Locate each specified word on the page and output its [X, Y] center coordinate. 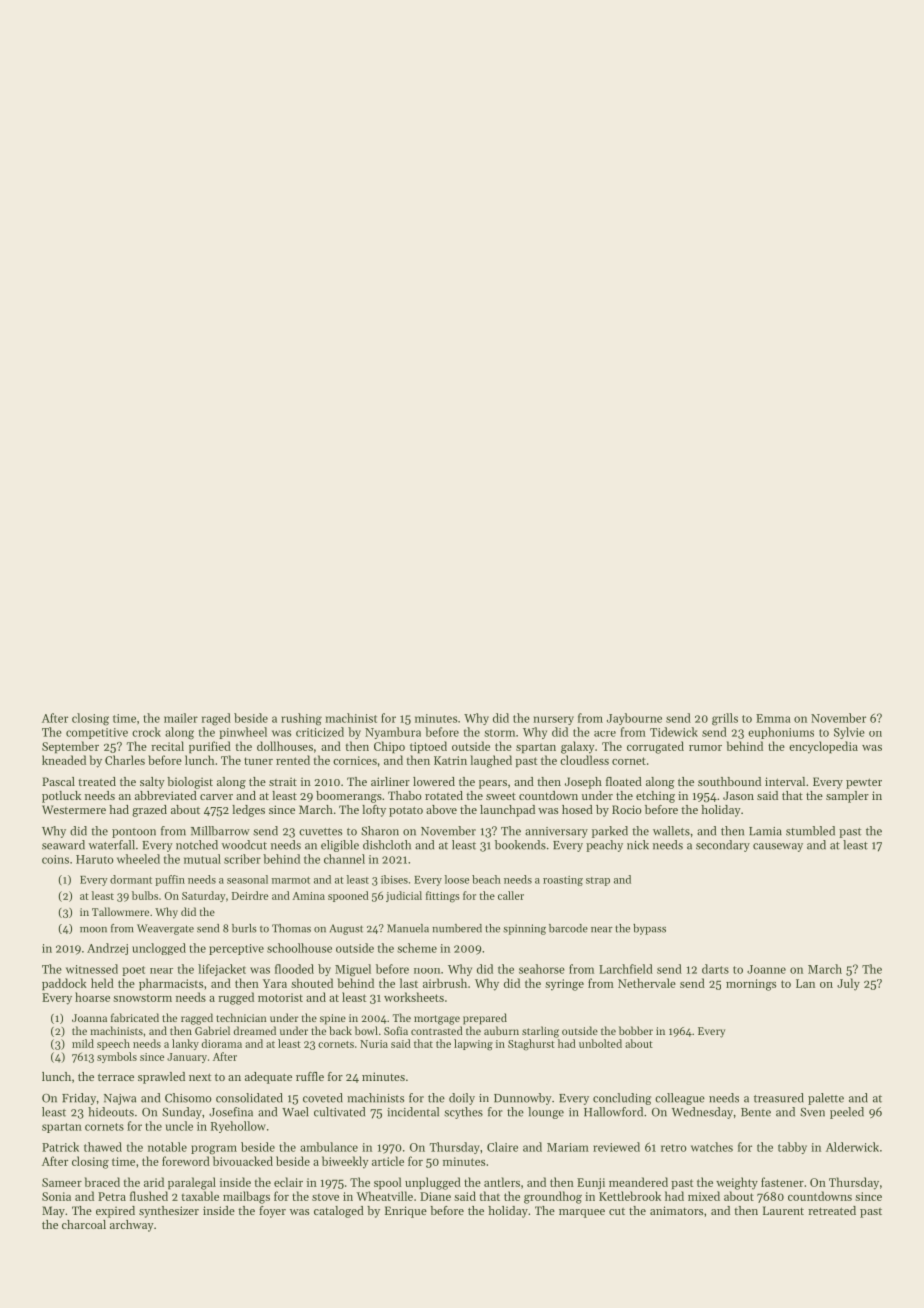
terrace [116, 1077]
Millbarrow [220, 831]
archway [132, 1226]
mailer [181, 718]
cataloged [339, 1212]
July [848, 984]
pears [493, 784]
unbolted [600, 1043]
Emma [773, 718]
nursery [553, 720]
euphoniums [781, 733]
